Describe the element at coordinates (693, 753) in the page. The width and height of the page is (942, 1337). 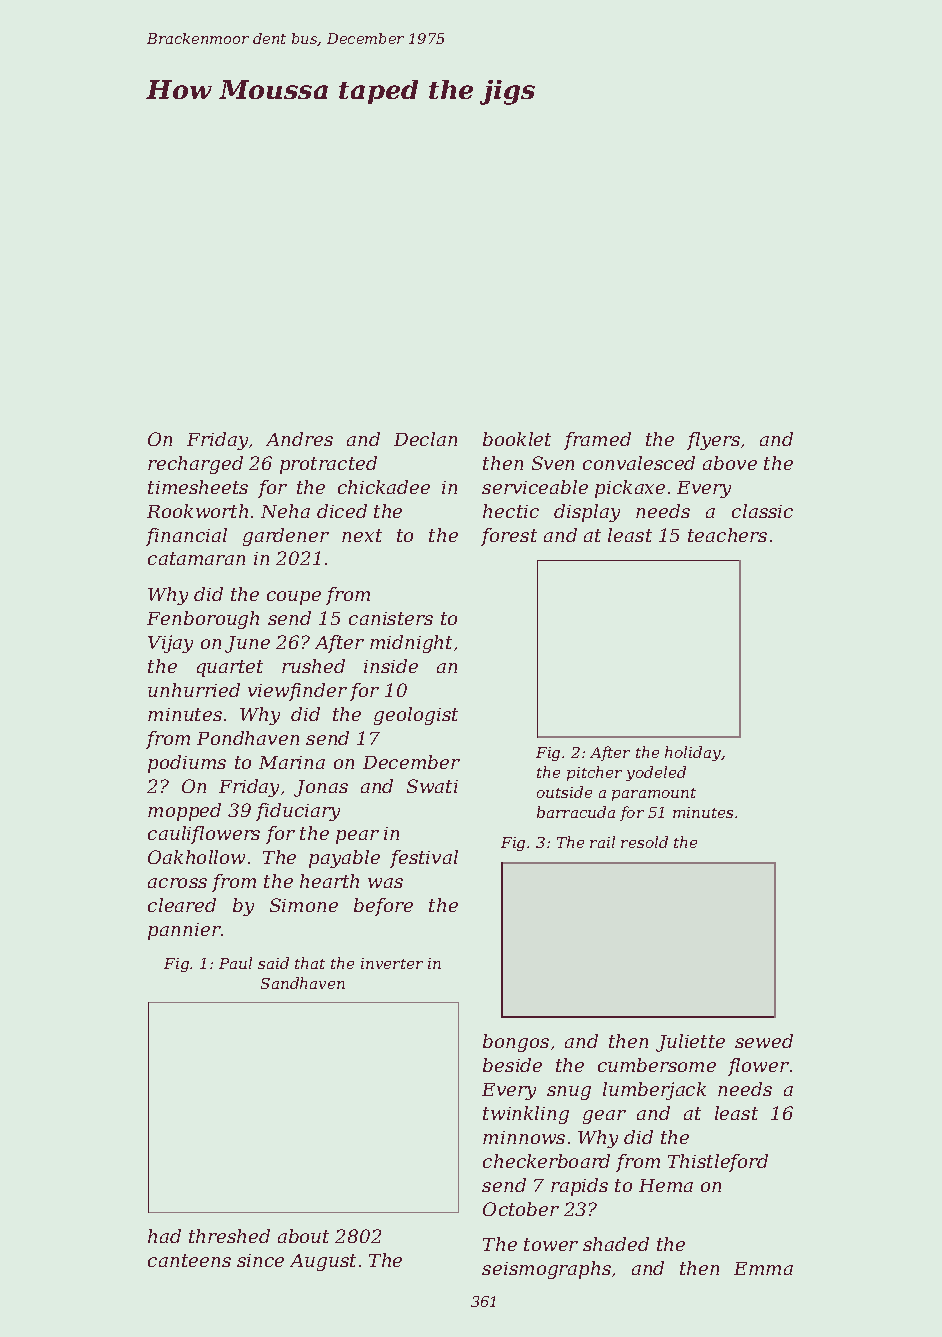
I see `holiday` at that location.
